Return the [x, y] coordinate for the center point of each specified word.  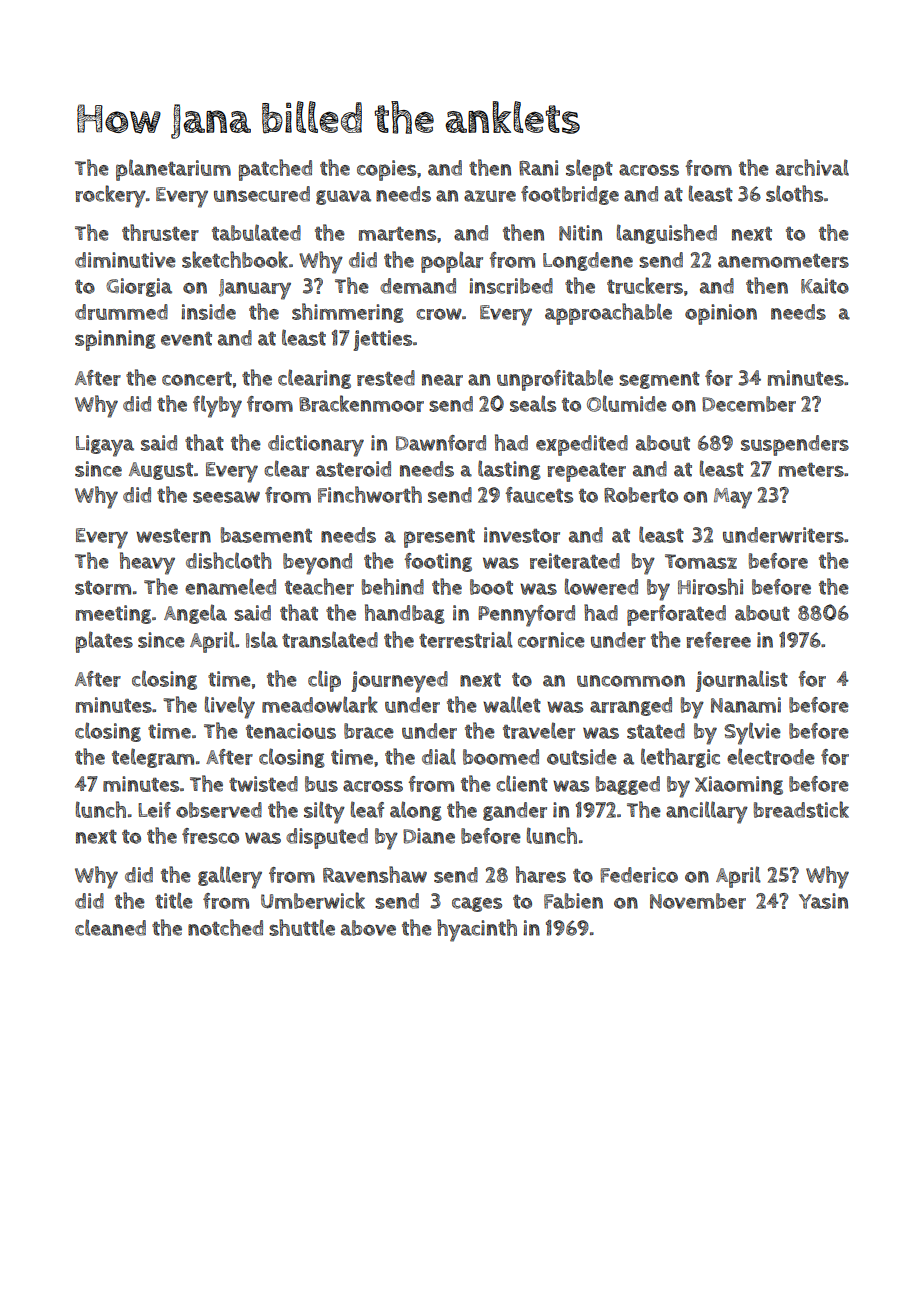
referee [718, 640]
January [255, 289]
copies [386, 170]
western [173, 536]
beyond [317, 564]
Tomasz [701, 561]
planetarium [173, 170]
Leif [154, 810]
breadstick [801, 809]
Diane [429, 836]
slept [589, 170]
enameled [230, 586]
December [749, 404]
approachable [608, 314]
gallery [230, 877]
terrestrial [466, 639]
